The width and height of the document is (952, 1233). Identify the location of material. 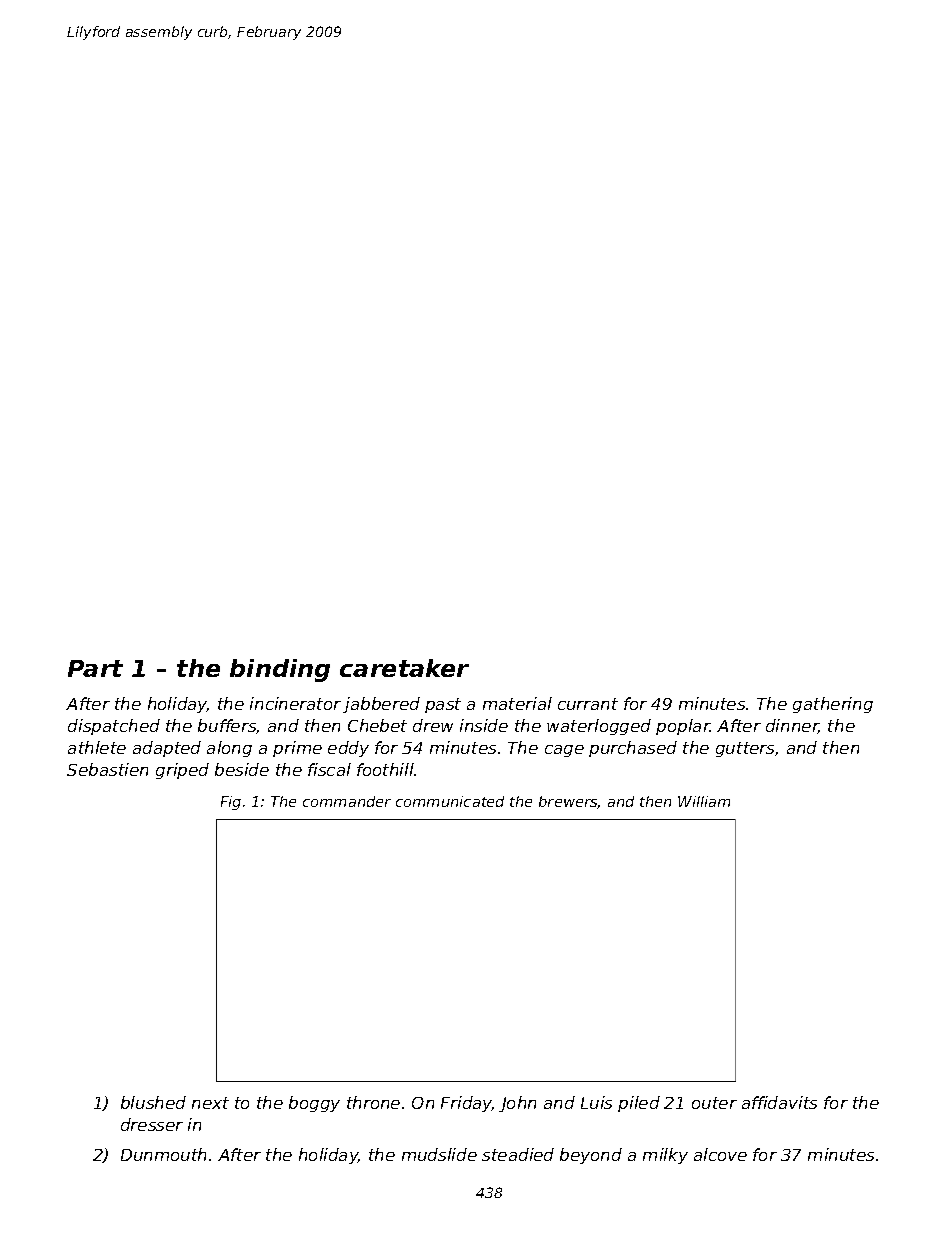
(517, 703).
